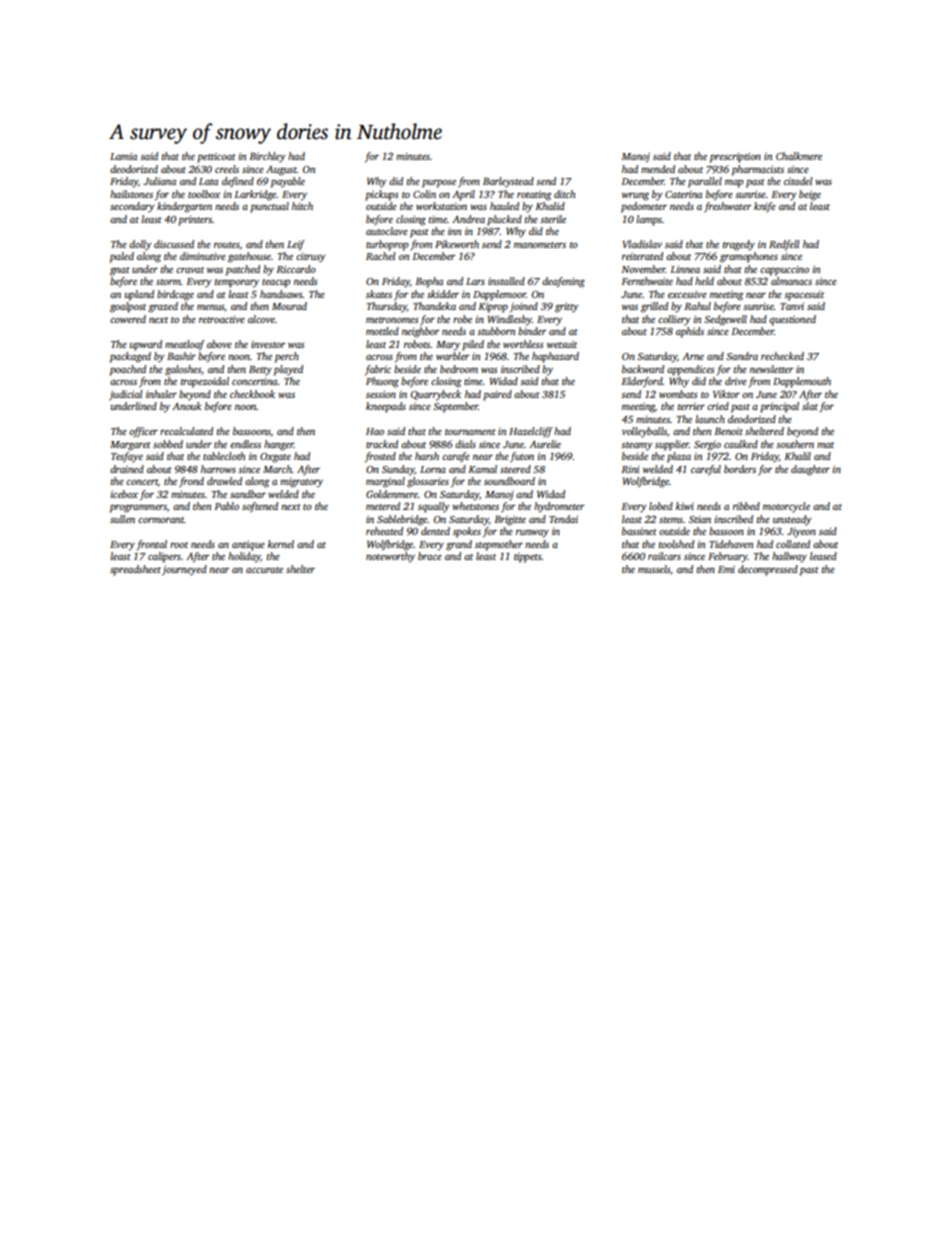 This screenshot has width=952, height=1233. Describe the element at coordinates (739, 245) in the screenshot. I see `tragedy` at that location.
